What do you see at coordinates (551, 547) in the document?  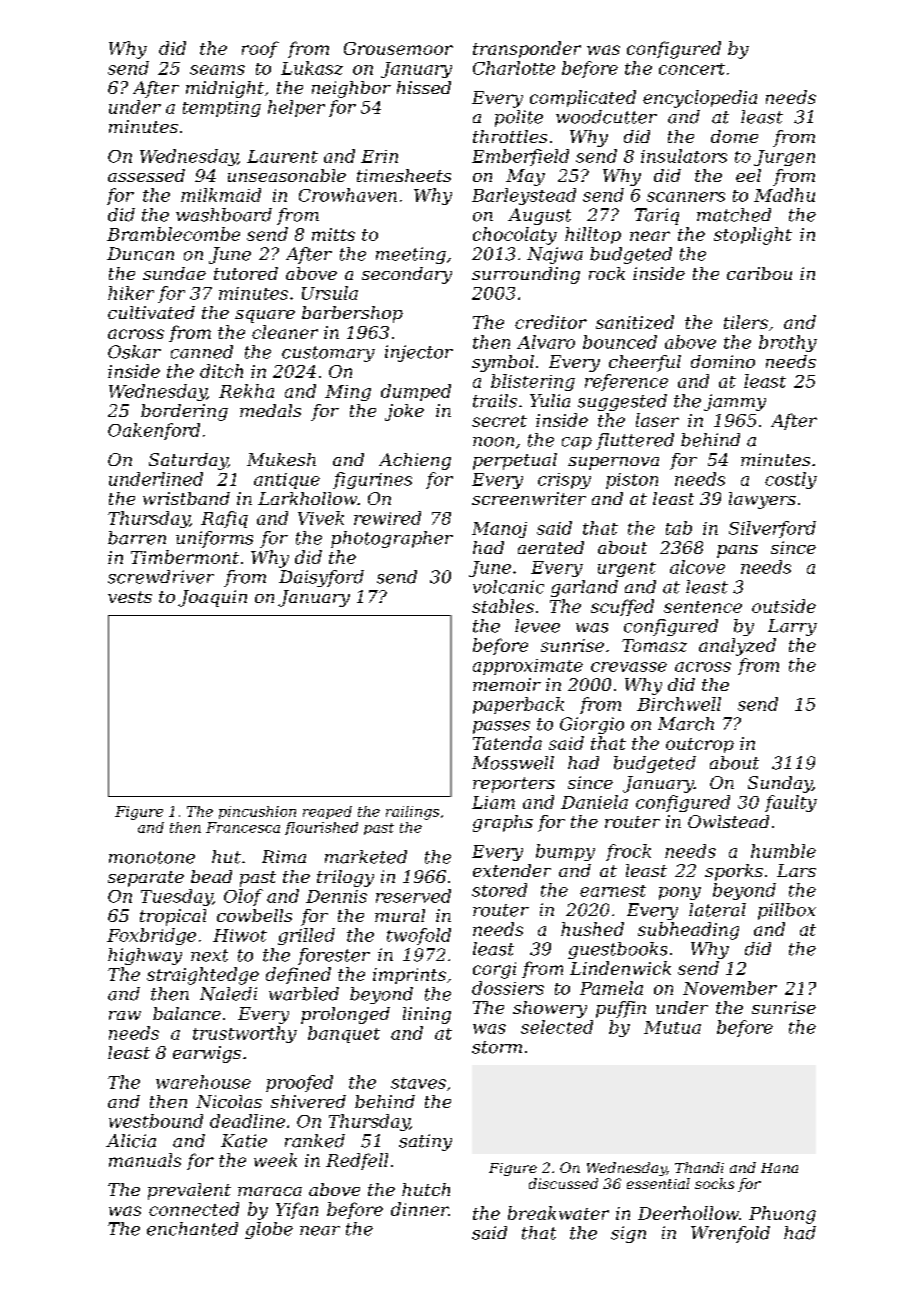 I see `aerated` at bounding box center [551, 547].
